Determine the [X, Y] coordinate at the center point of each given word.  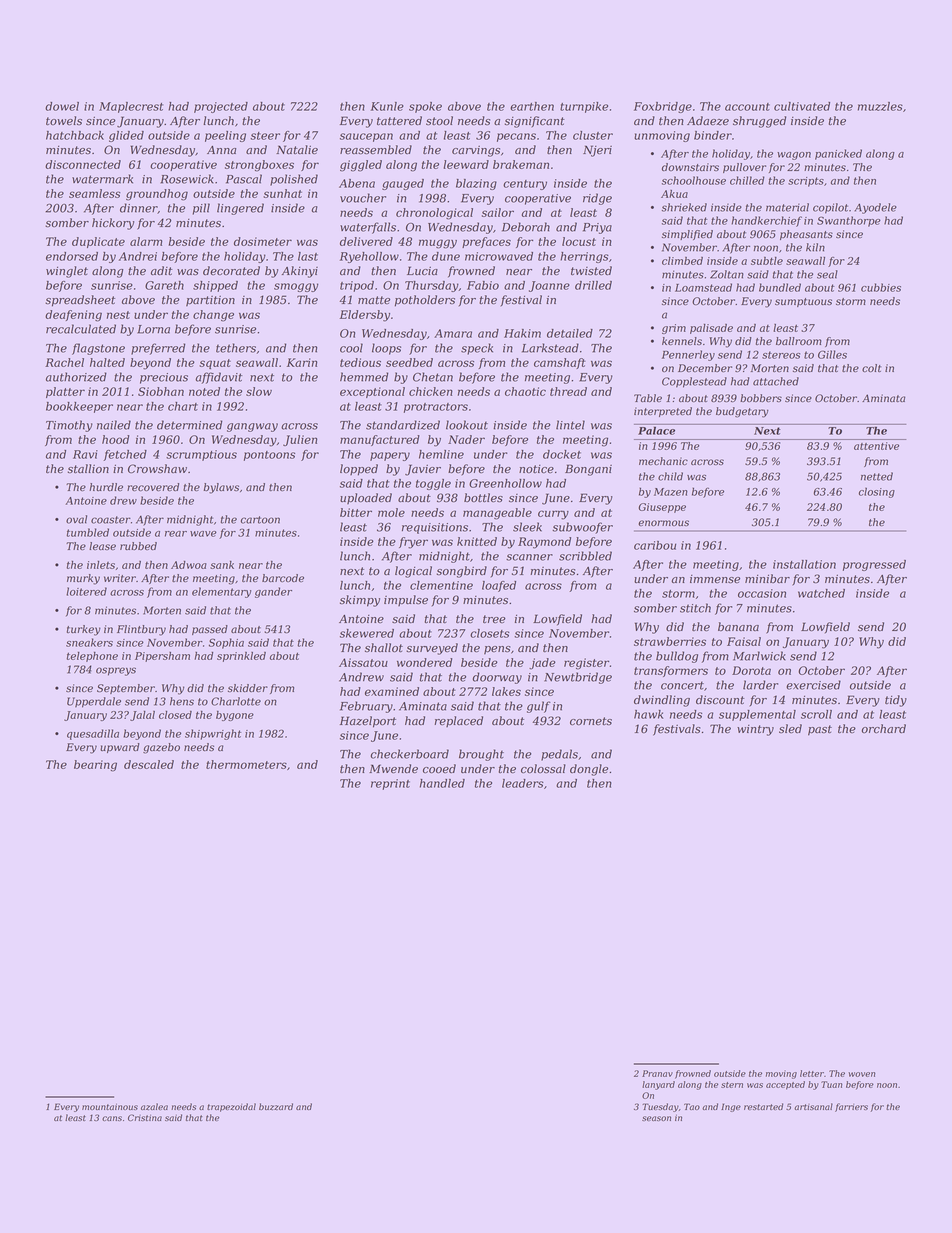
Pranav [657, 1073]
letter [812, 1073]
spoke [425, 107]
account [747, 107]
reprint [390, 784]
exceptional [372, 392]
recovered [153, 487]
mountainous [110, 1106]
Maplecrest [131, 107]
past [820, 730]
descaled [149, 764]
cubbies [881, 287]
